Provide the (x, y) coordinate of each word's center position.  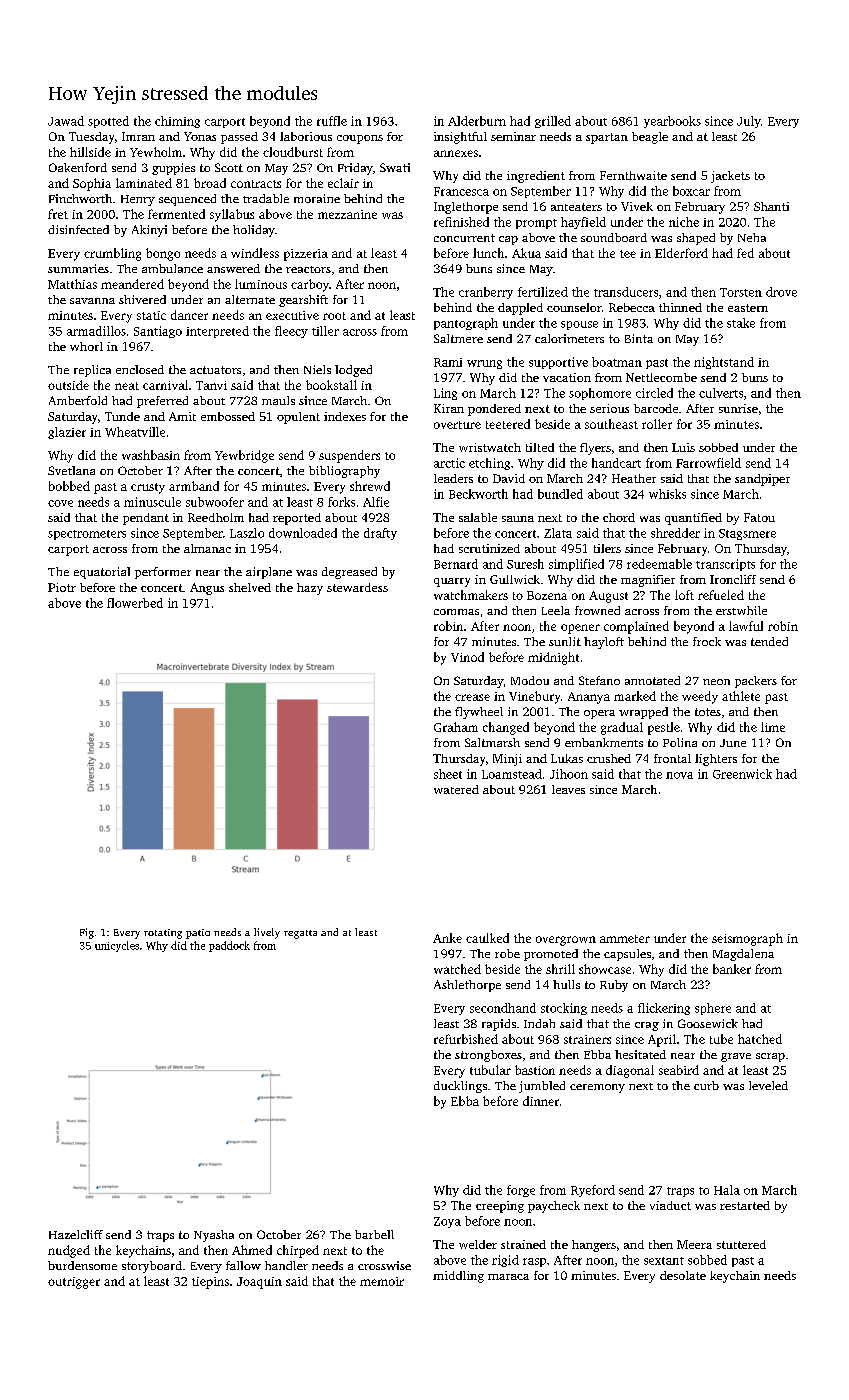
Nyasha (214, 1236)
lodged (353, 371)
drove (781, 292)
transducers (626, 292)
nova (679, 775)
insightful (460, 138)
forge (521, 1191)
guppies (173, 169)
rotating (163, 934)
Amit (182, 416)
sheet (448, 774)
